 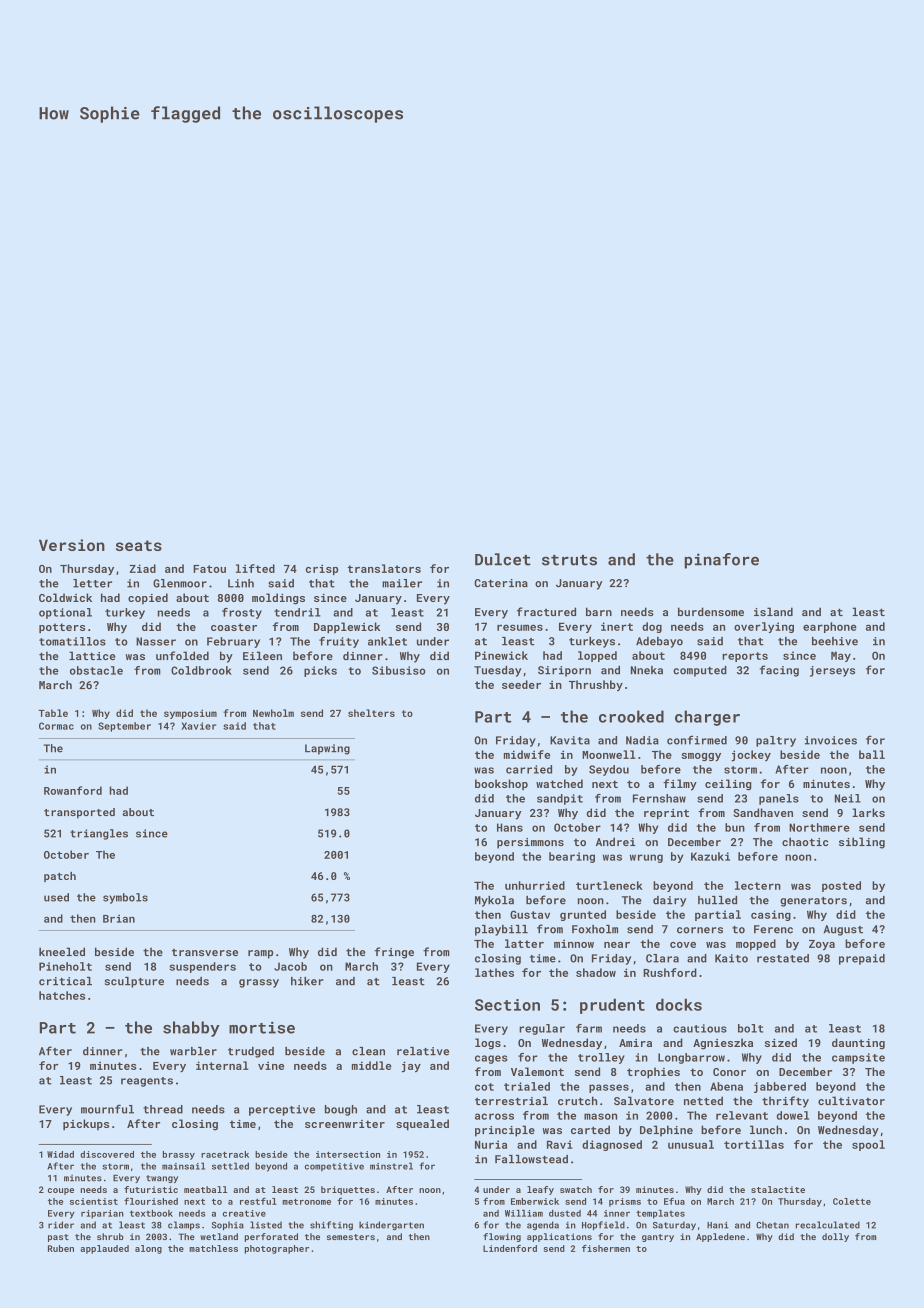 What do you see at coordinates (148, 598) in the image?
I see `copied` at bounding box center [148, 598].
